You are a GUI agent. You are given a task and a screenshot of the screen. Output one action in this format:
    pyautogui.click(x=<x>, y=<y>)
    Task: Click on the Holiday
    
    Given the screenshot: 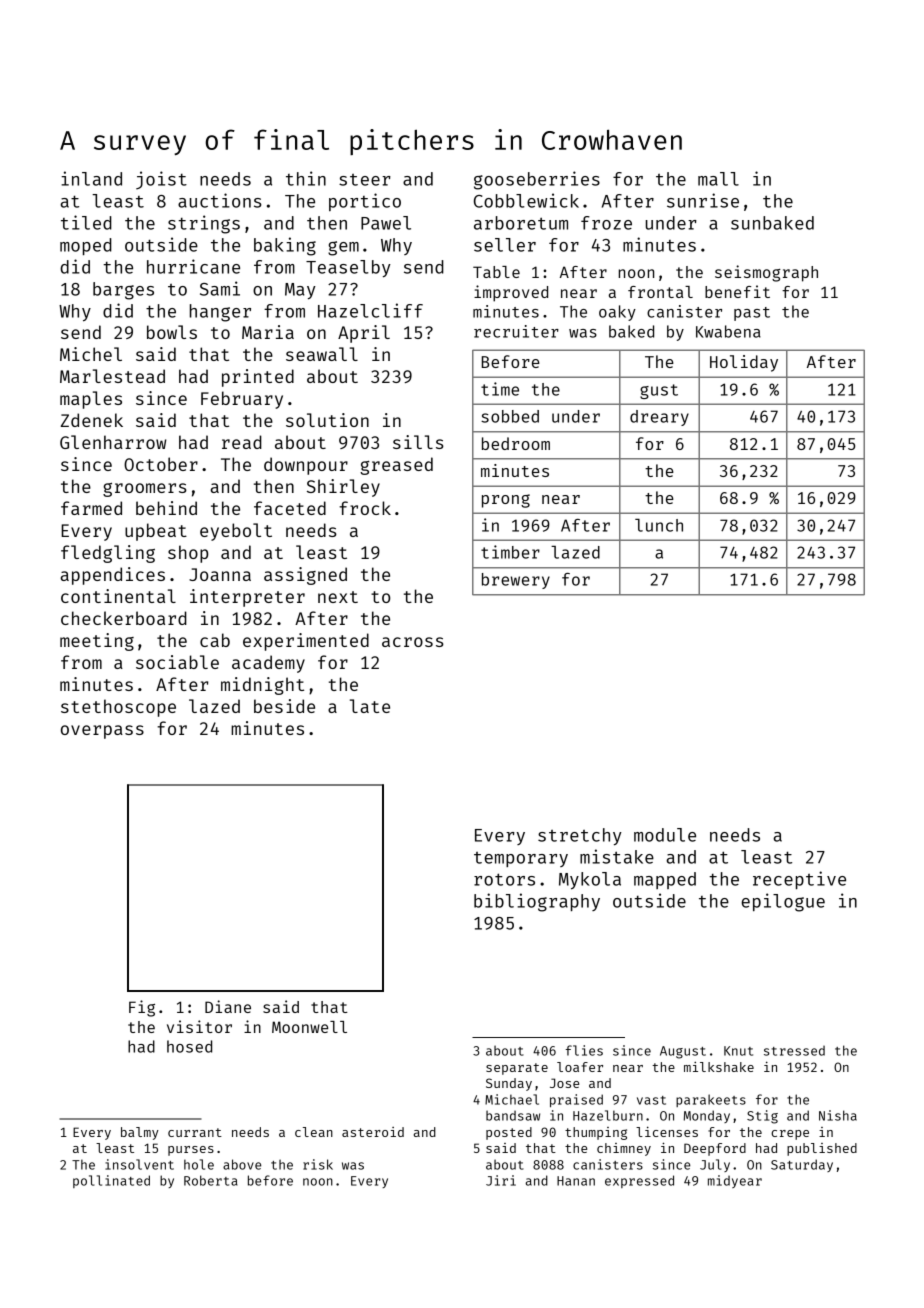 What is the action you would take?
    pyautogui.click(x=744, y=363)
